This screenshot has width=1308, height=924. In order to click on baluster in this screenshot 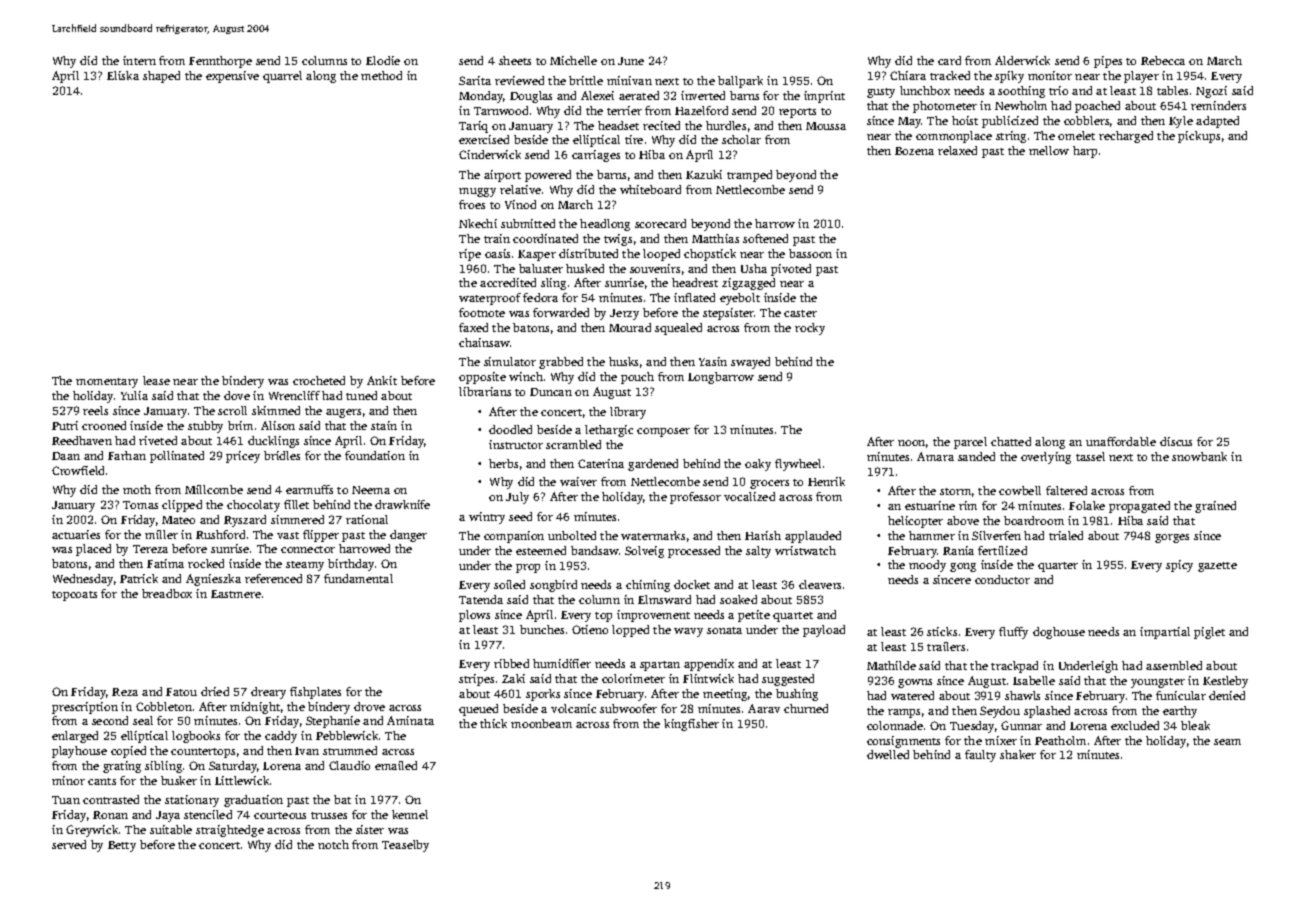, I will do `click(541, 268)`.
